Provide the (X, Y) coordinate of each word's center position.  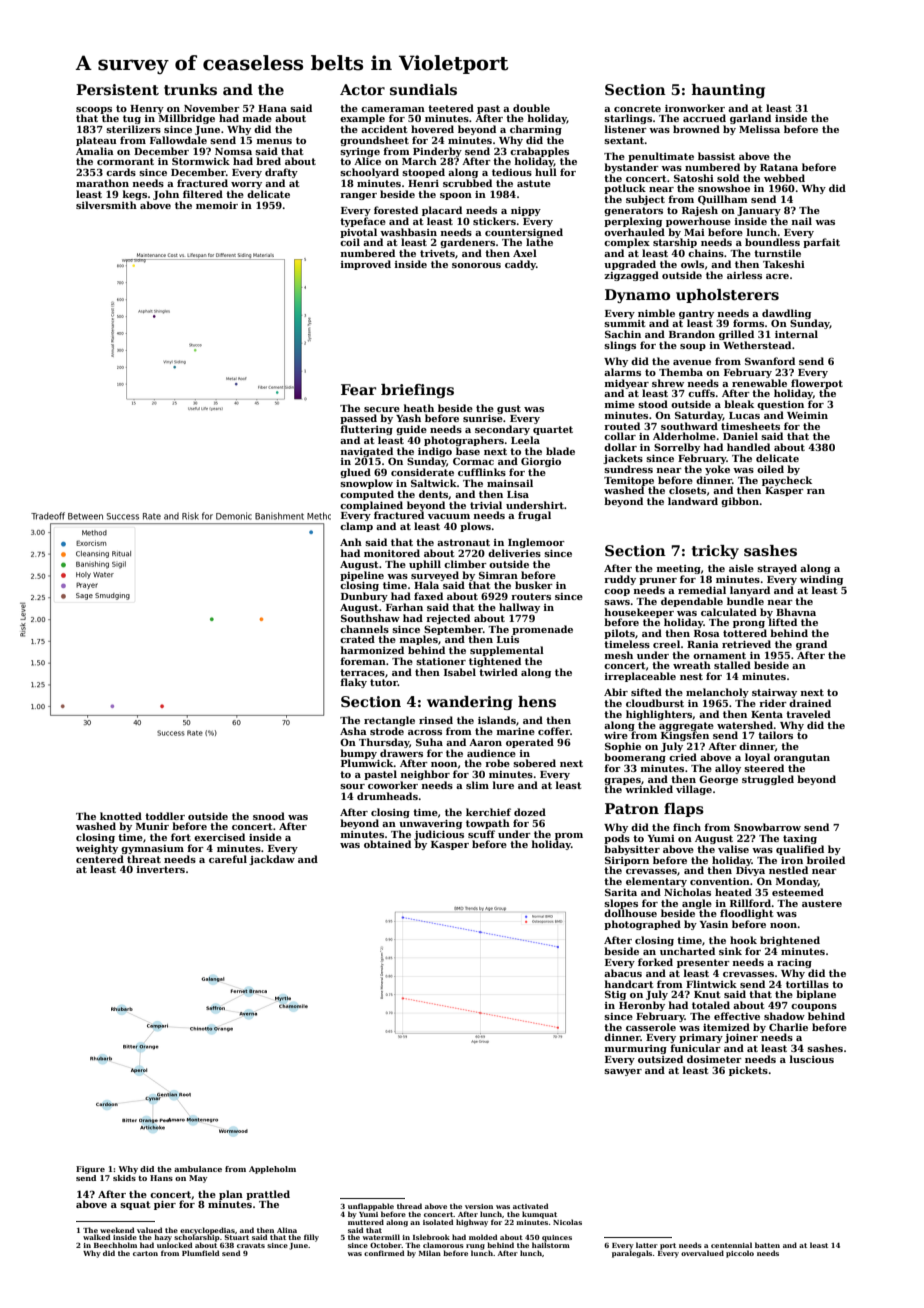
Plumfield (200, 1253)
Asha (353, 731)
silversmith (106, 205)
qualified (800, 850)
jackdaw (272, 860)
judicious (439, 835)
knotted (121, 816)
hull (546, 172)
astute (534, 183)
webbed (784, 178)
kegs (135, 195)
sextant (624, 140)
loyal (757, 758)
